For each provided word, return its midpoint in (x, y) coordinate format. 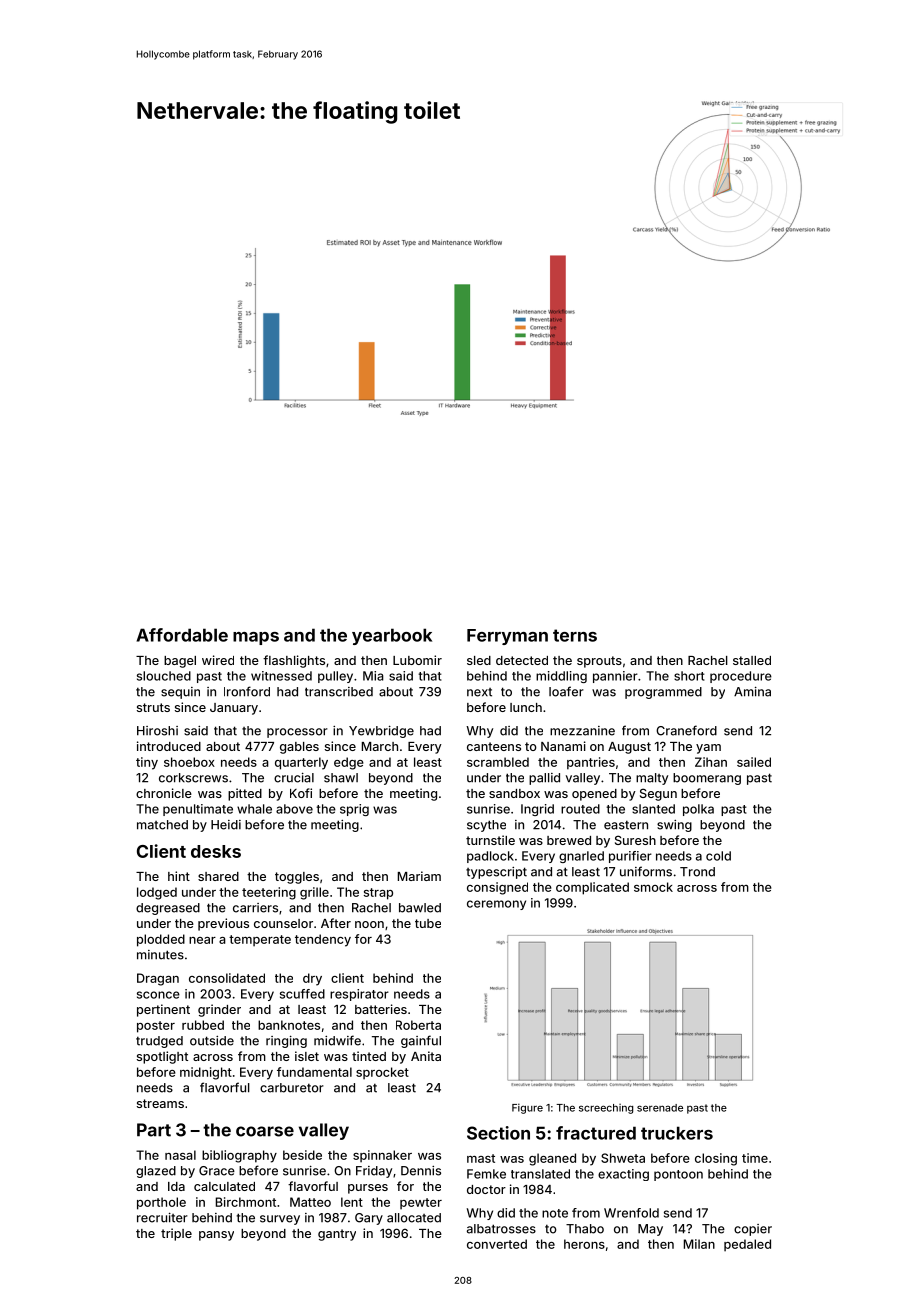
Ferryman (507, 637)
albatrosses (501, 1229)
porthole (161, 1203)
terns (575, 635)
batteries (381, 1009)
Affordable (182, 635)
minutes (160, 955)
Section (498, 1133)
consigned (497, 888)
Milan (699, 1244)
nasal (180, 1155)
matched (162, 825)
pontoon (678, 1175)
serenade (660, 1108)
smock (653, 887)
